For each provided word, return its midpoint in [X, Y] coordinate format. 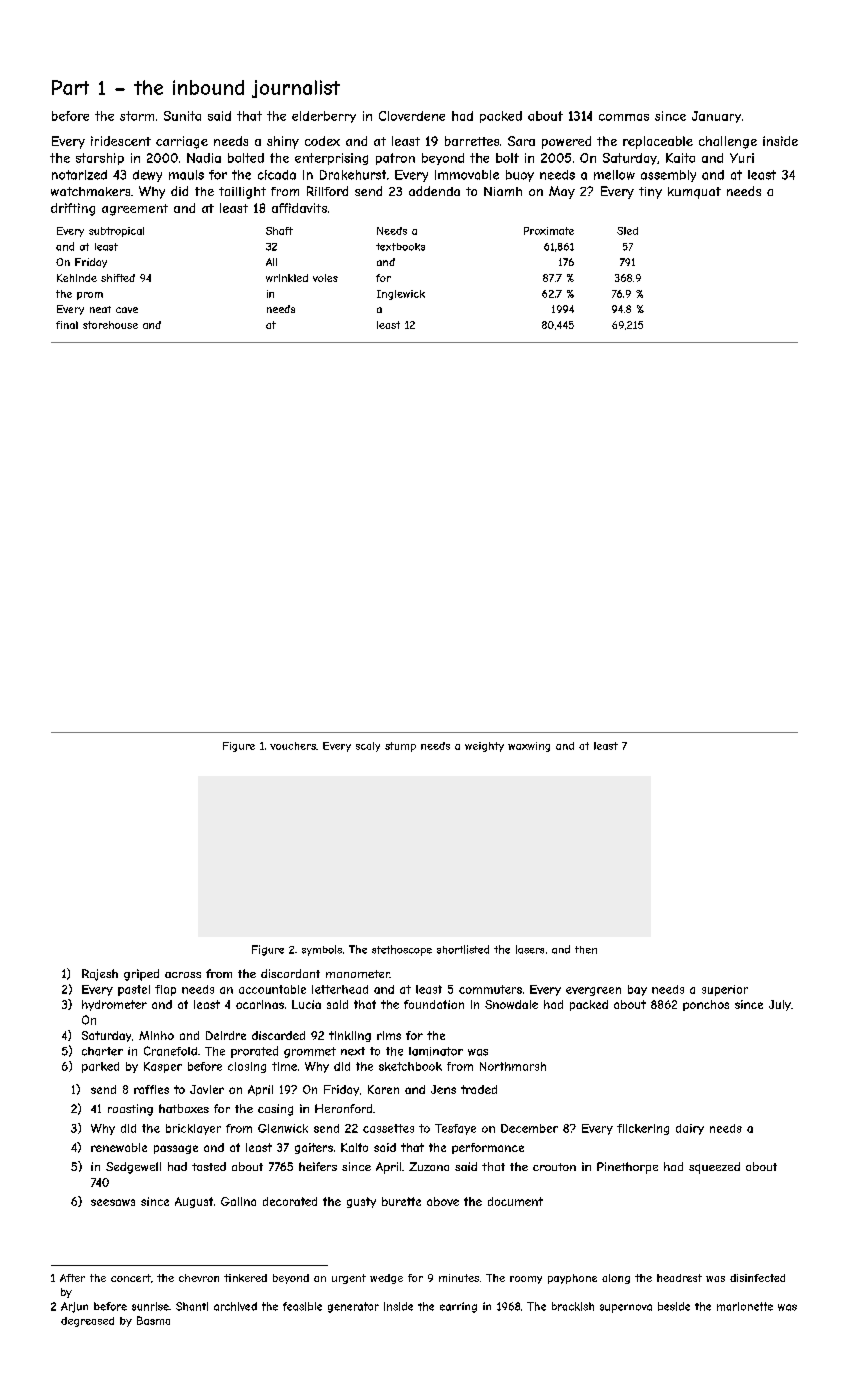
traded [479, 1089]
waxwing [529, 747]
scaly [368, 747]
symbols [322, 950]
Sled [627, 231]
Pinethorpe [627, 1168]
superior [725, 990]
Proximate [549, 231]
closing [247, 1067]
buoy [520, 176]
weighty [484, 747]
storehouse [110, 325]
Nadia [204, 158]
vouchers [293, 746]
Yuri [742, 158]
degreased [87, 1322]
